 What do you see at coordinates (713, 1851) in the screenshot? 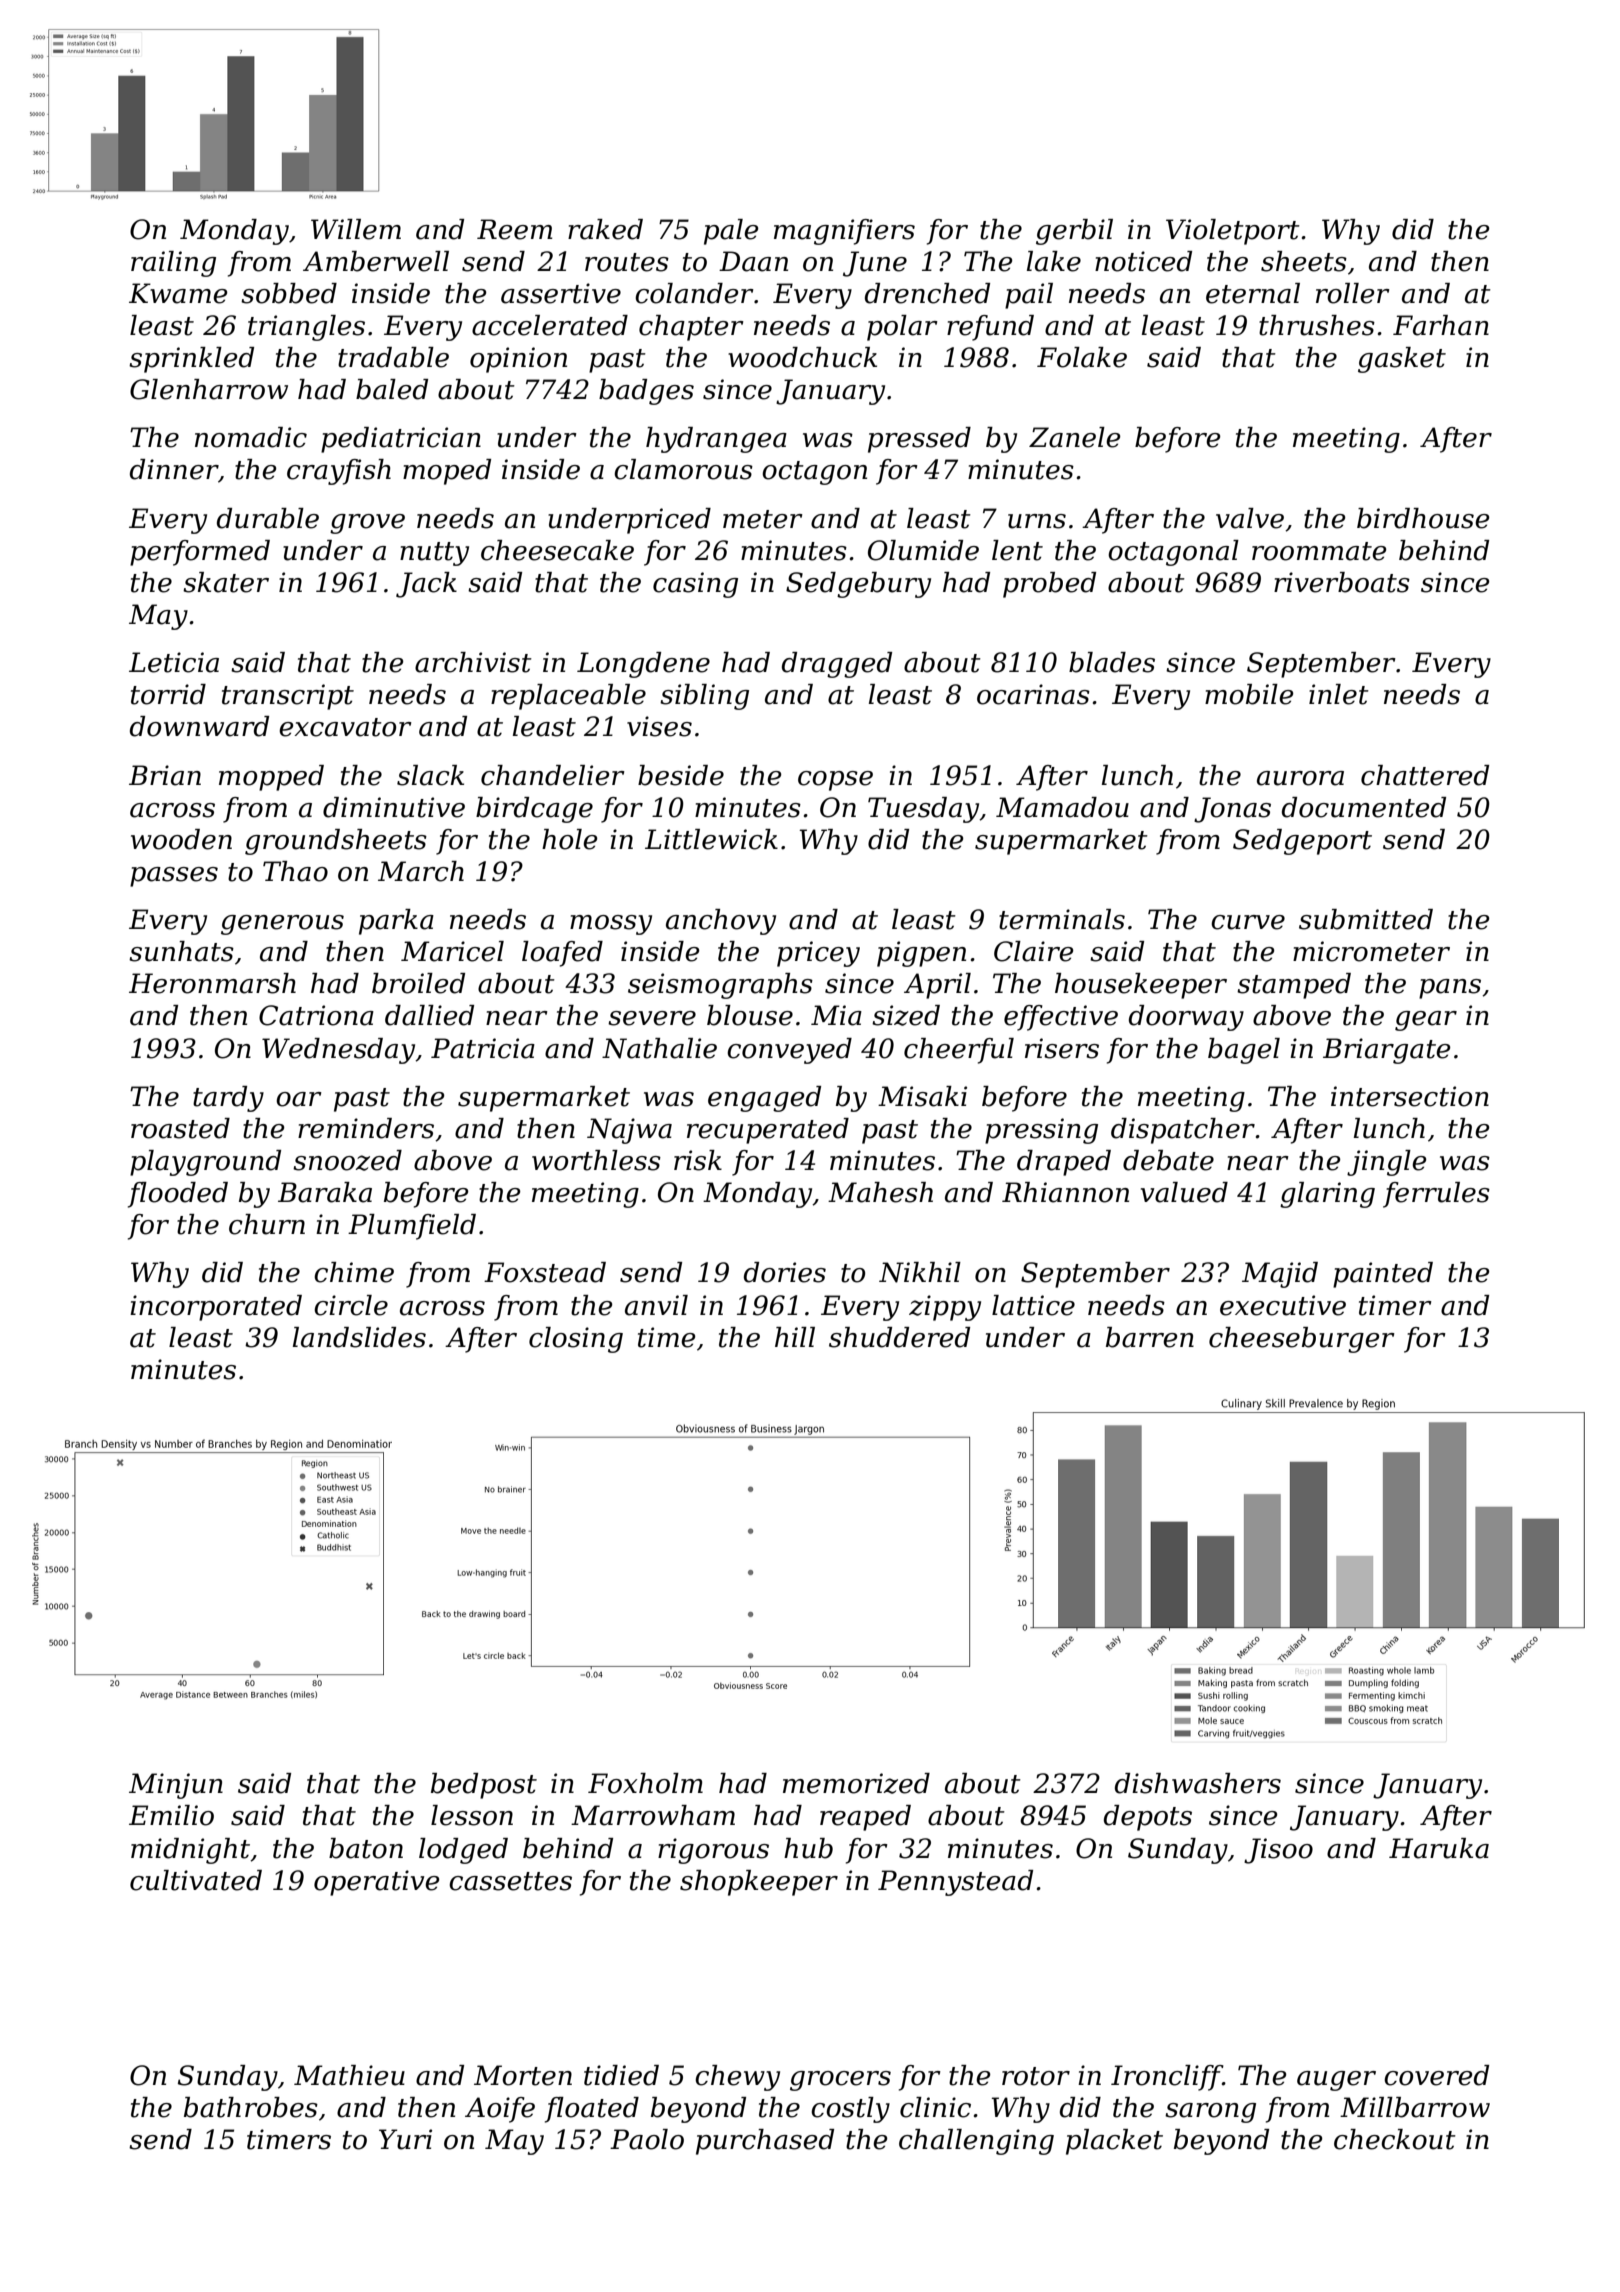
I see `rigorous` at bounding box center [713, 1851].
